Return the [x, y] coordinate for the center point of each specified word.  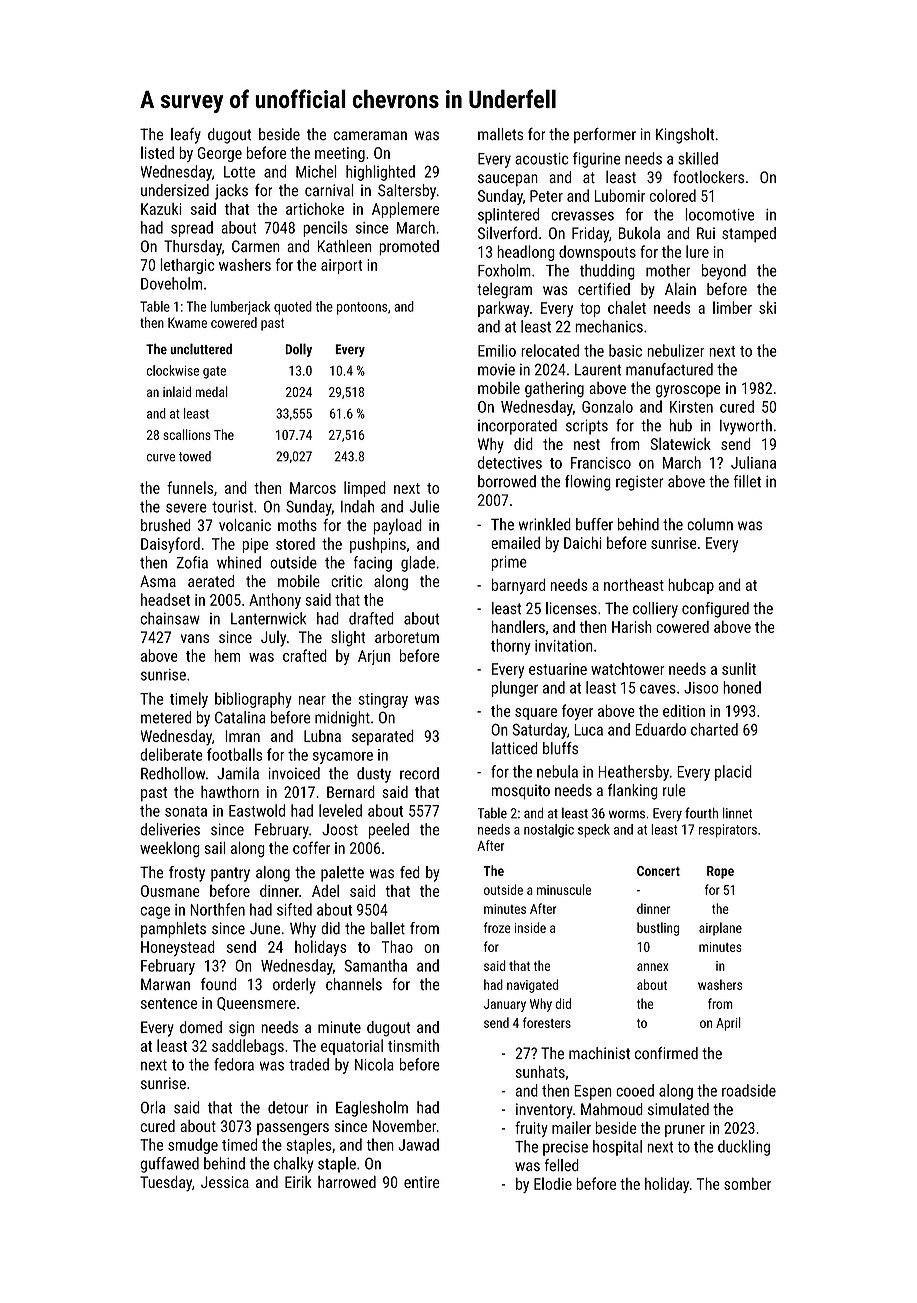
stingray [383, 700]
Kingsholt [685, 136]
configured [715, 610]
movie [496, 370]
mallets [500, 134]
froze [497, 927]
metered [166, 717]
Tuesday [166, 1184]
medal [212, 391]
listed [157, 152]
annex [652, 967]
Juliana [753, 462]
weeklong [170, 849]
